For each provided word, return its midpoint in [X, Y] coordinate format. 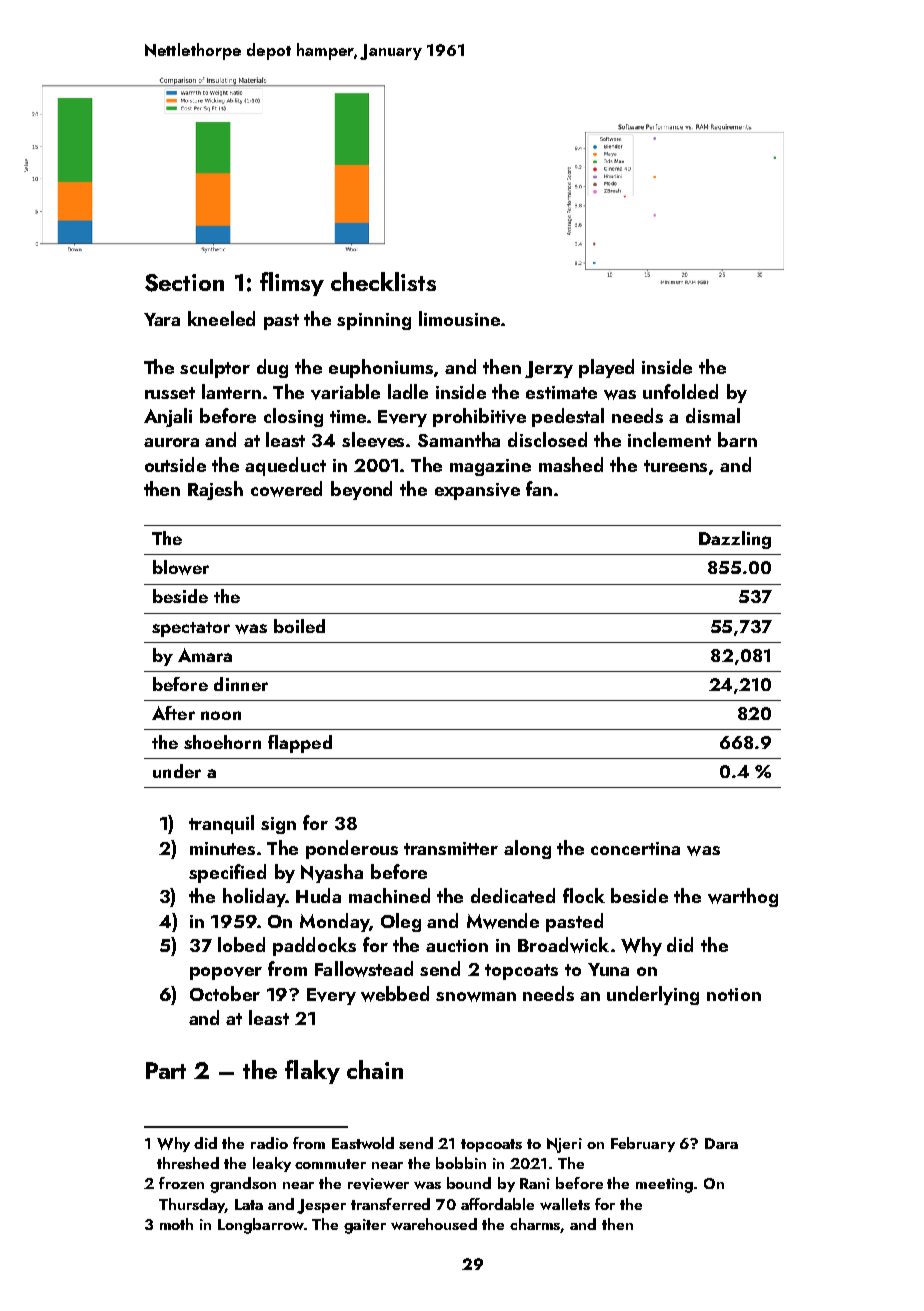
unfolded [680, 391]
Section [184, 283]
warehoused [434, 1224]
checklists [383, 281]
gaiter [365, 1226]
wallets [565, 1204]
